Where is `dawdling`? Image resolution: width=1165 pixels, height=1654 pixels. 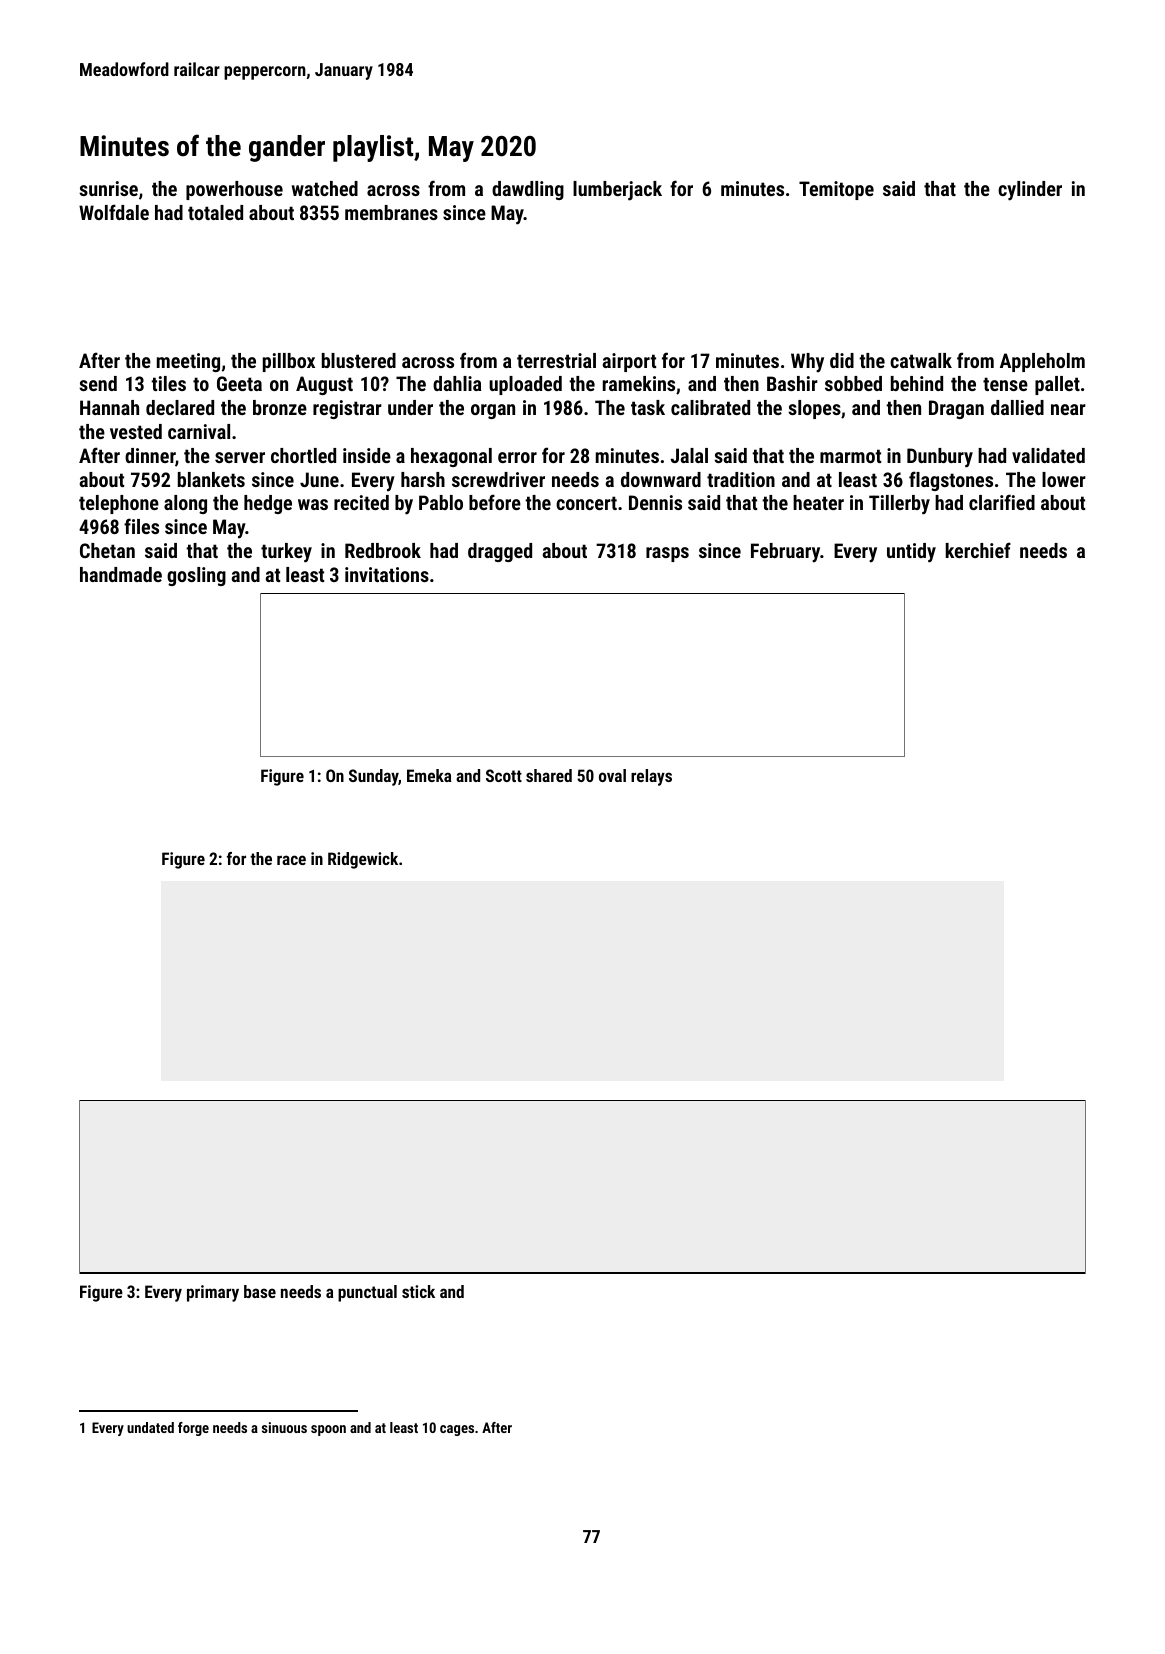 dawdling is located at coordinates (528, 190).
